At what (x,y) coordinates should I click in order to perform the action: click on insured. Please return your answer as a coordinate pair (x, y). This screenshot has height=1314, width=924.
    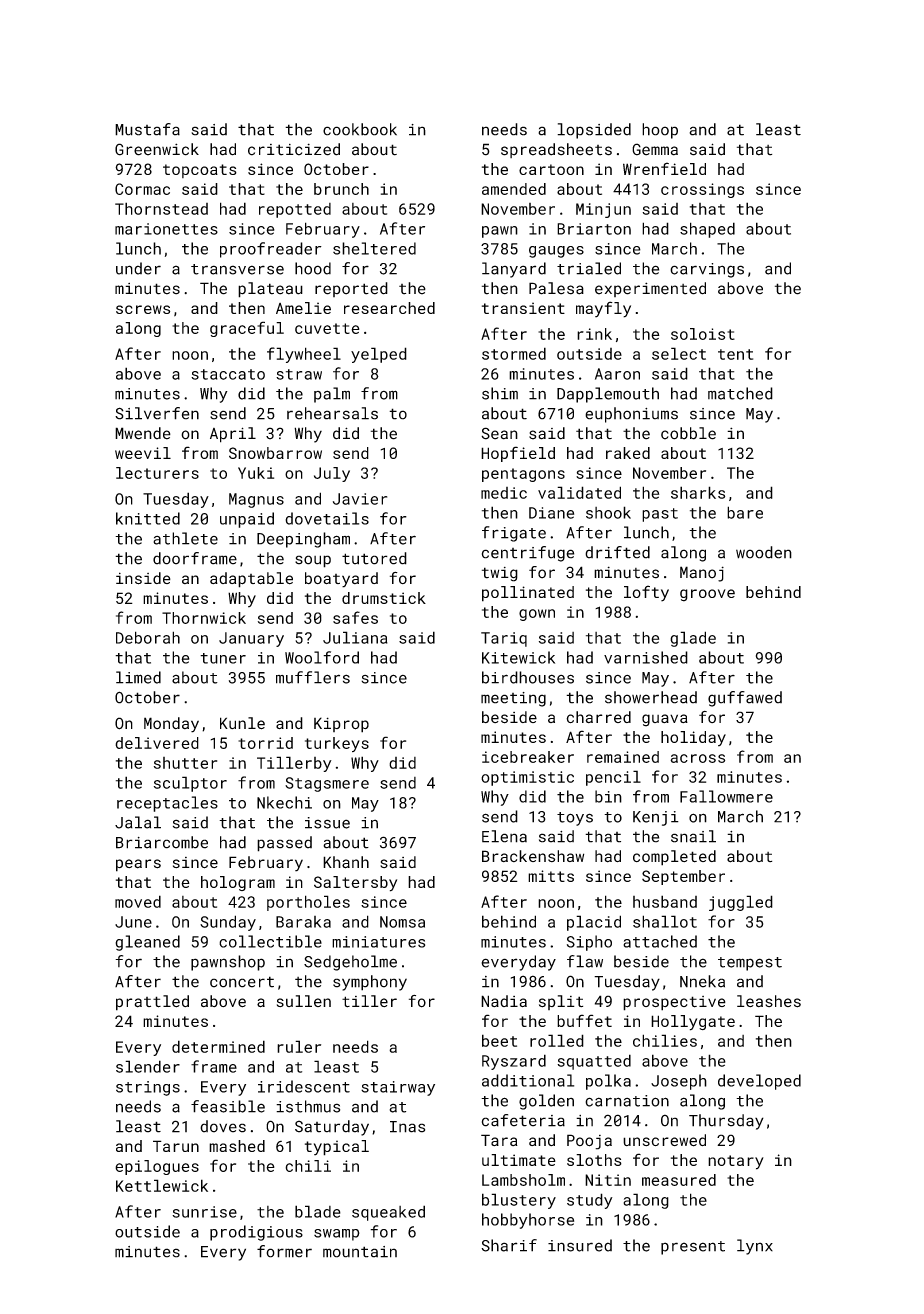
    Looking at the image, I should click on (580, 1245).
